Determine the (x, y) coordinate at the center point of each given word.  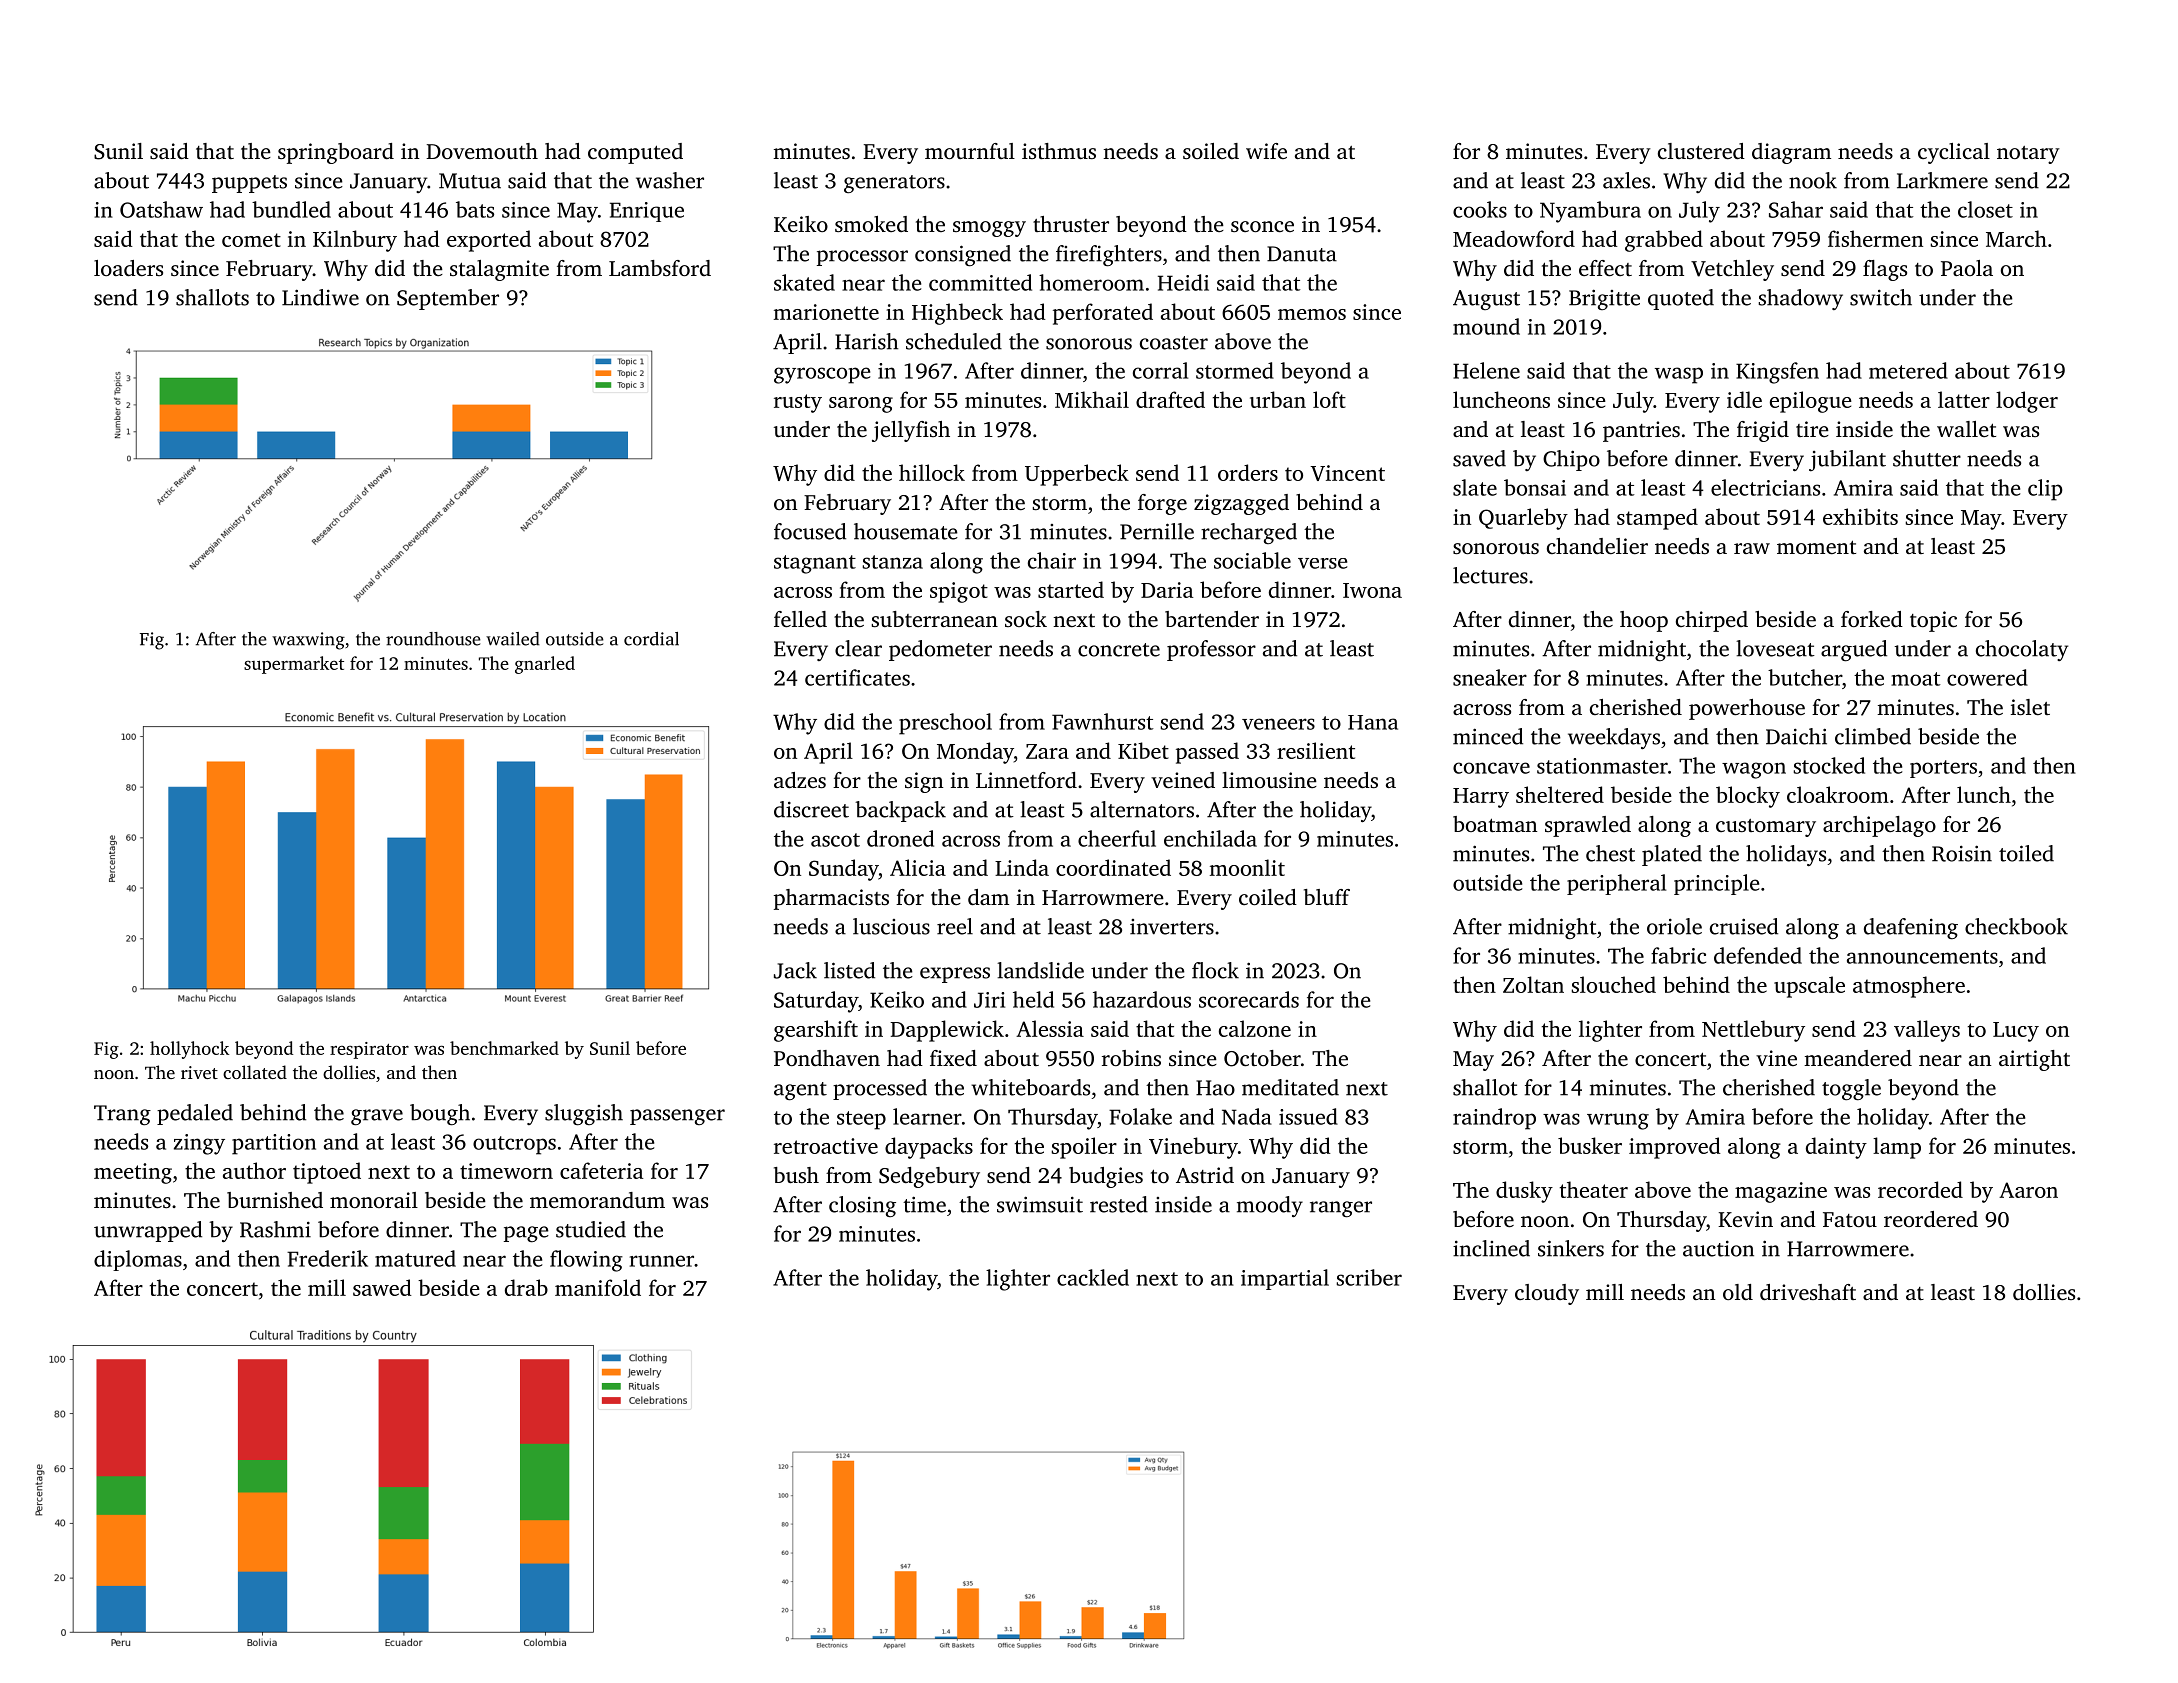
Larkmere (1942, 180)
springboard (336, 153)
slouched (1613, 984)
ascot (835, 840)
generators (894, 184)
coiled (1268, 897)
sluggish (584, 1115)
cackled (1093, 1277)
